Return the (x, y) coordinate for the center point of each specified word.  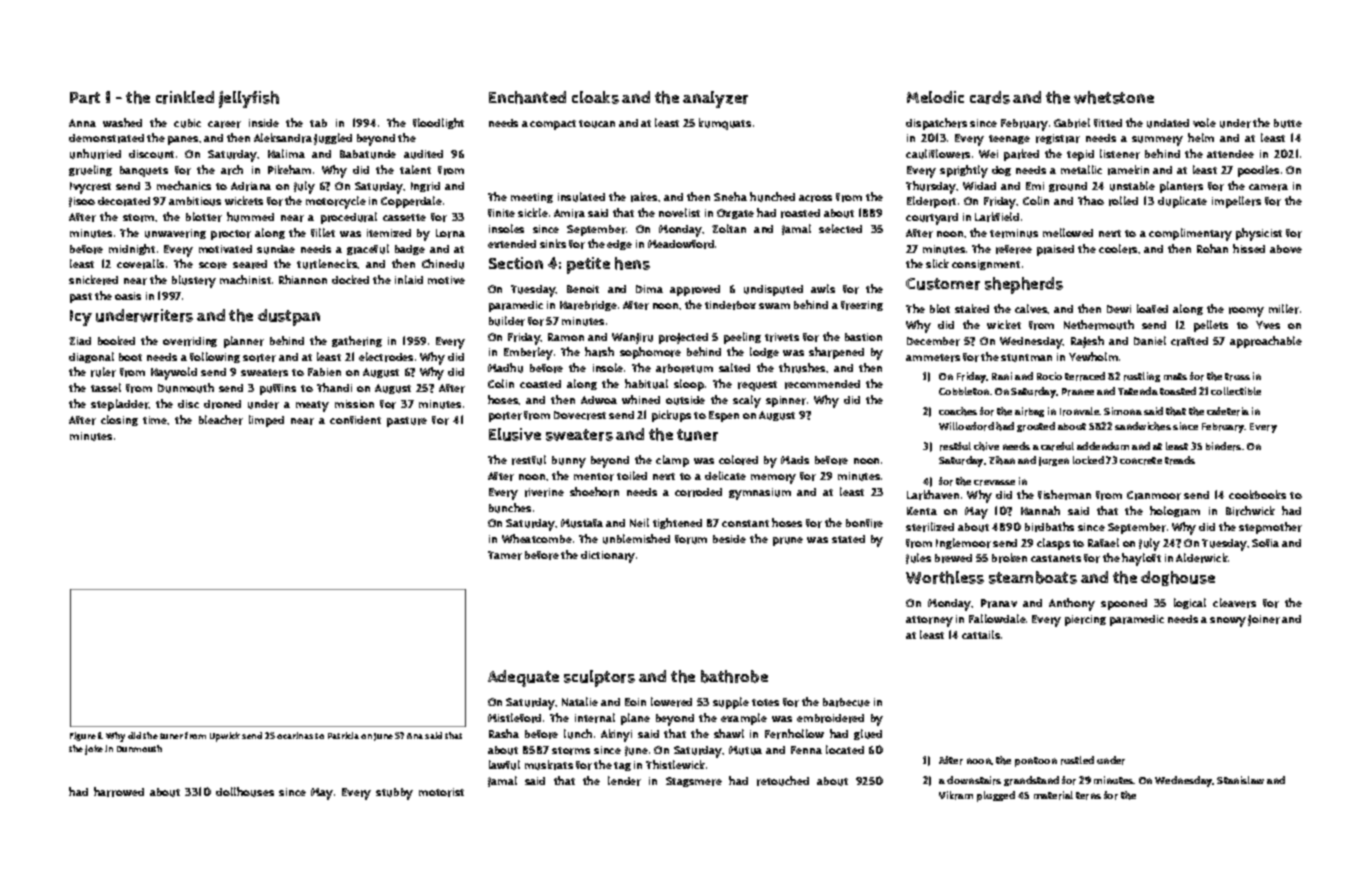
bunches (510, 508)
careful (1057, 446)
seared (250, 264)
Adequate (523, 678)
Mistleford (514, 718)
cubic (187, 123)
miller (1284, 309)
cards (990, 97)
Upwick (225, 737)
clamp (672, 461)
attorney (929, 621)
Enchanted (527, 97)
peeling (742, 338)
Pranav (999, 603)
